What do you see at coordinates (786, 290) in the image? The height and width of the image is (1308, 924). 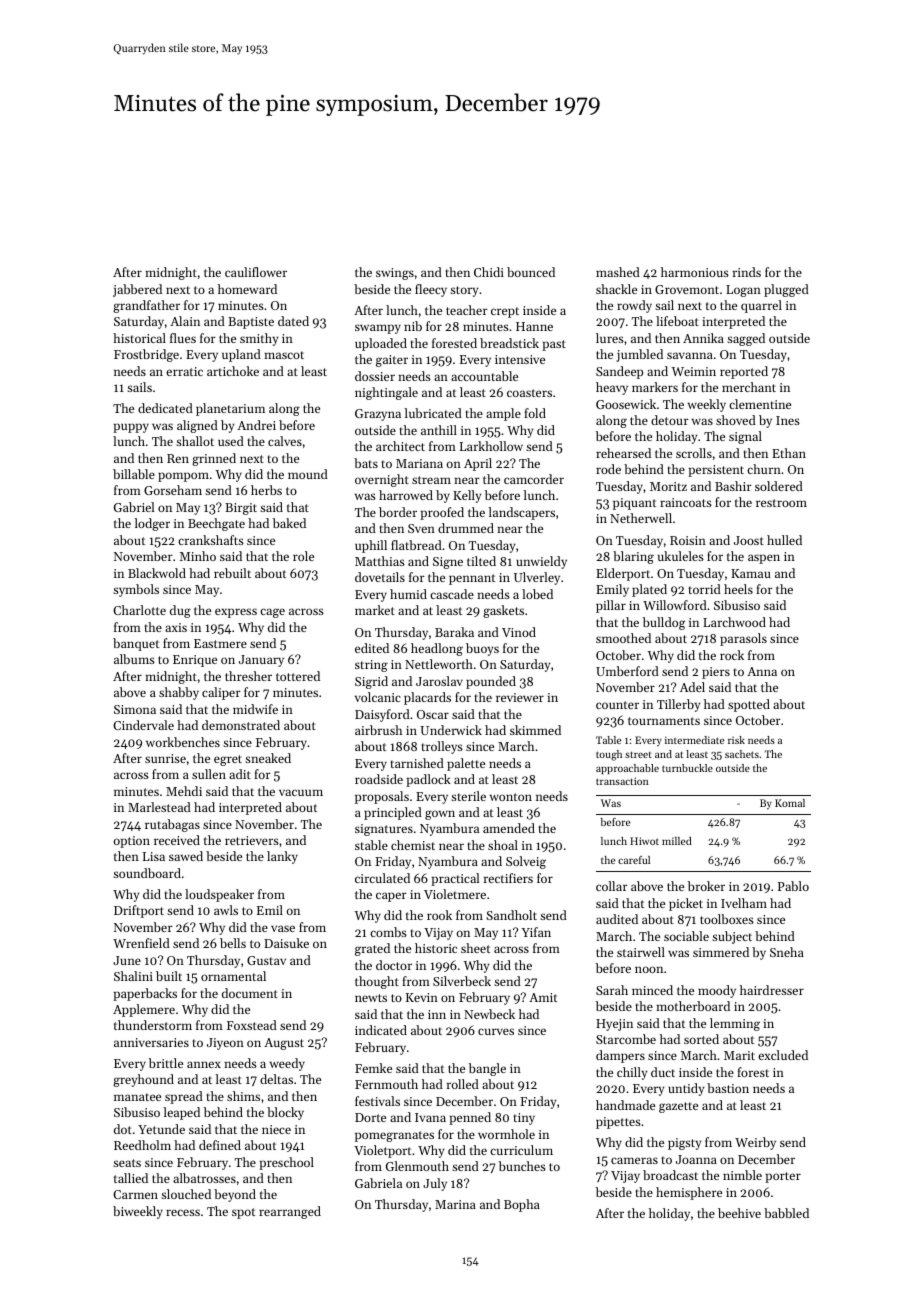 I see `plugged` at bounding box center [786, 290].
